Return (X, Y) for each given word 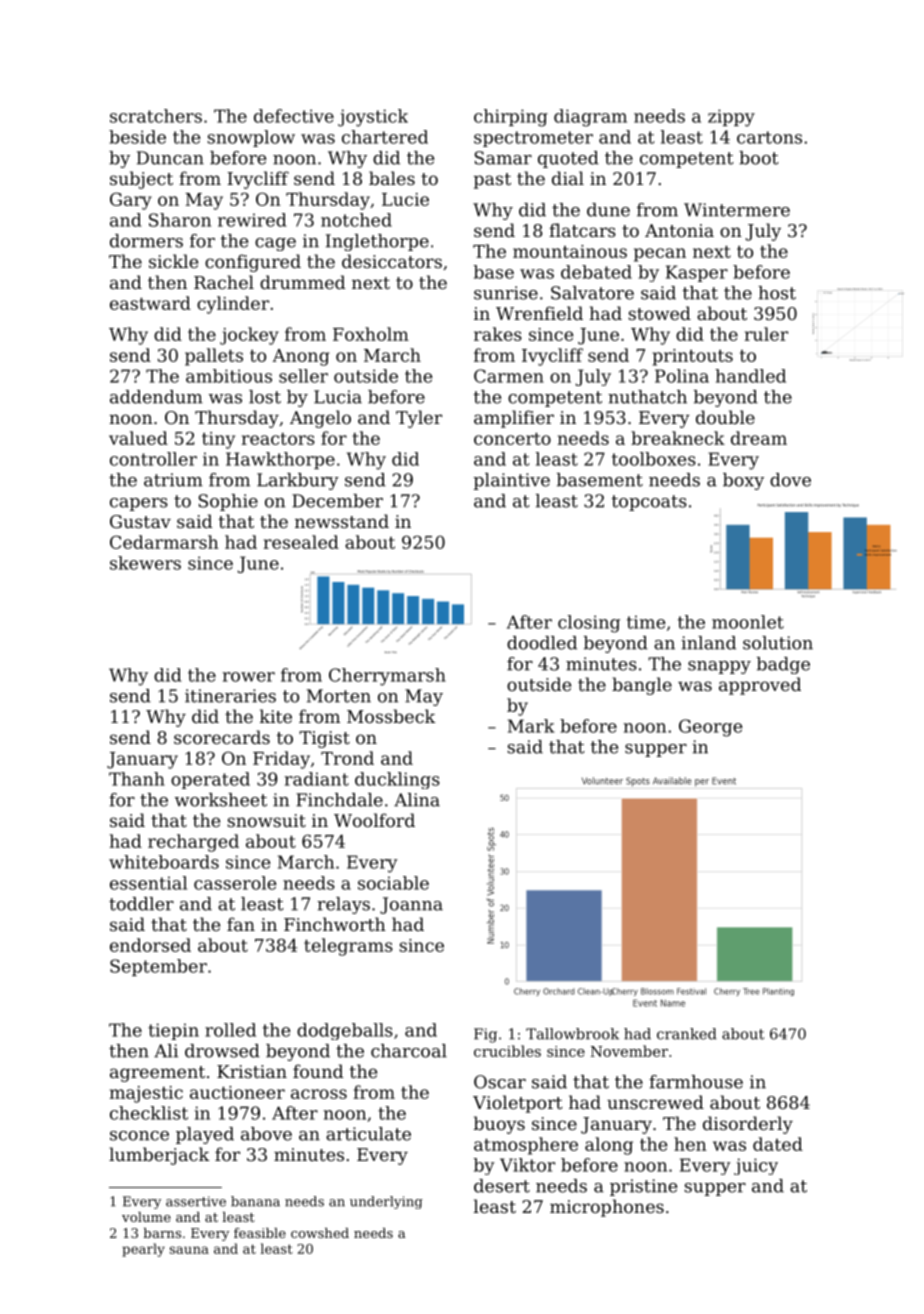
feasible (260, 1233)
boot (759, 158)
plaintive (512, 481)
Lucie (405, 199)
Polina (682, 376)
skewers (145, 563)
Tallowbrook (572, 1034)
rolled (230, 1030)
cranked (687, 1034)
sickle (173, 261)
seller (303, 376)
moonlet (748, 622)
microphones (607, 1208)
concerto (512, 439)
